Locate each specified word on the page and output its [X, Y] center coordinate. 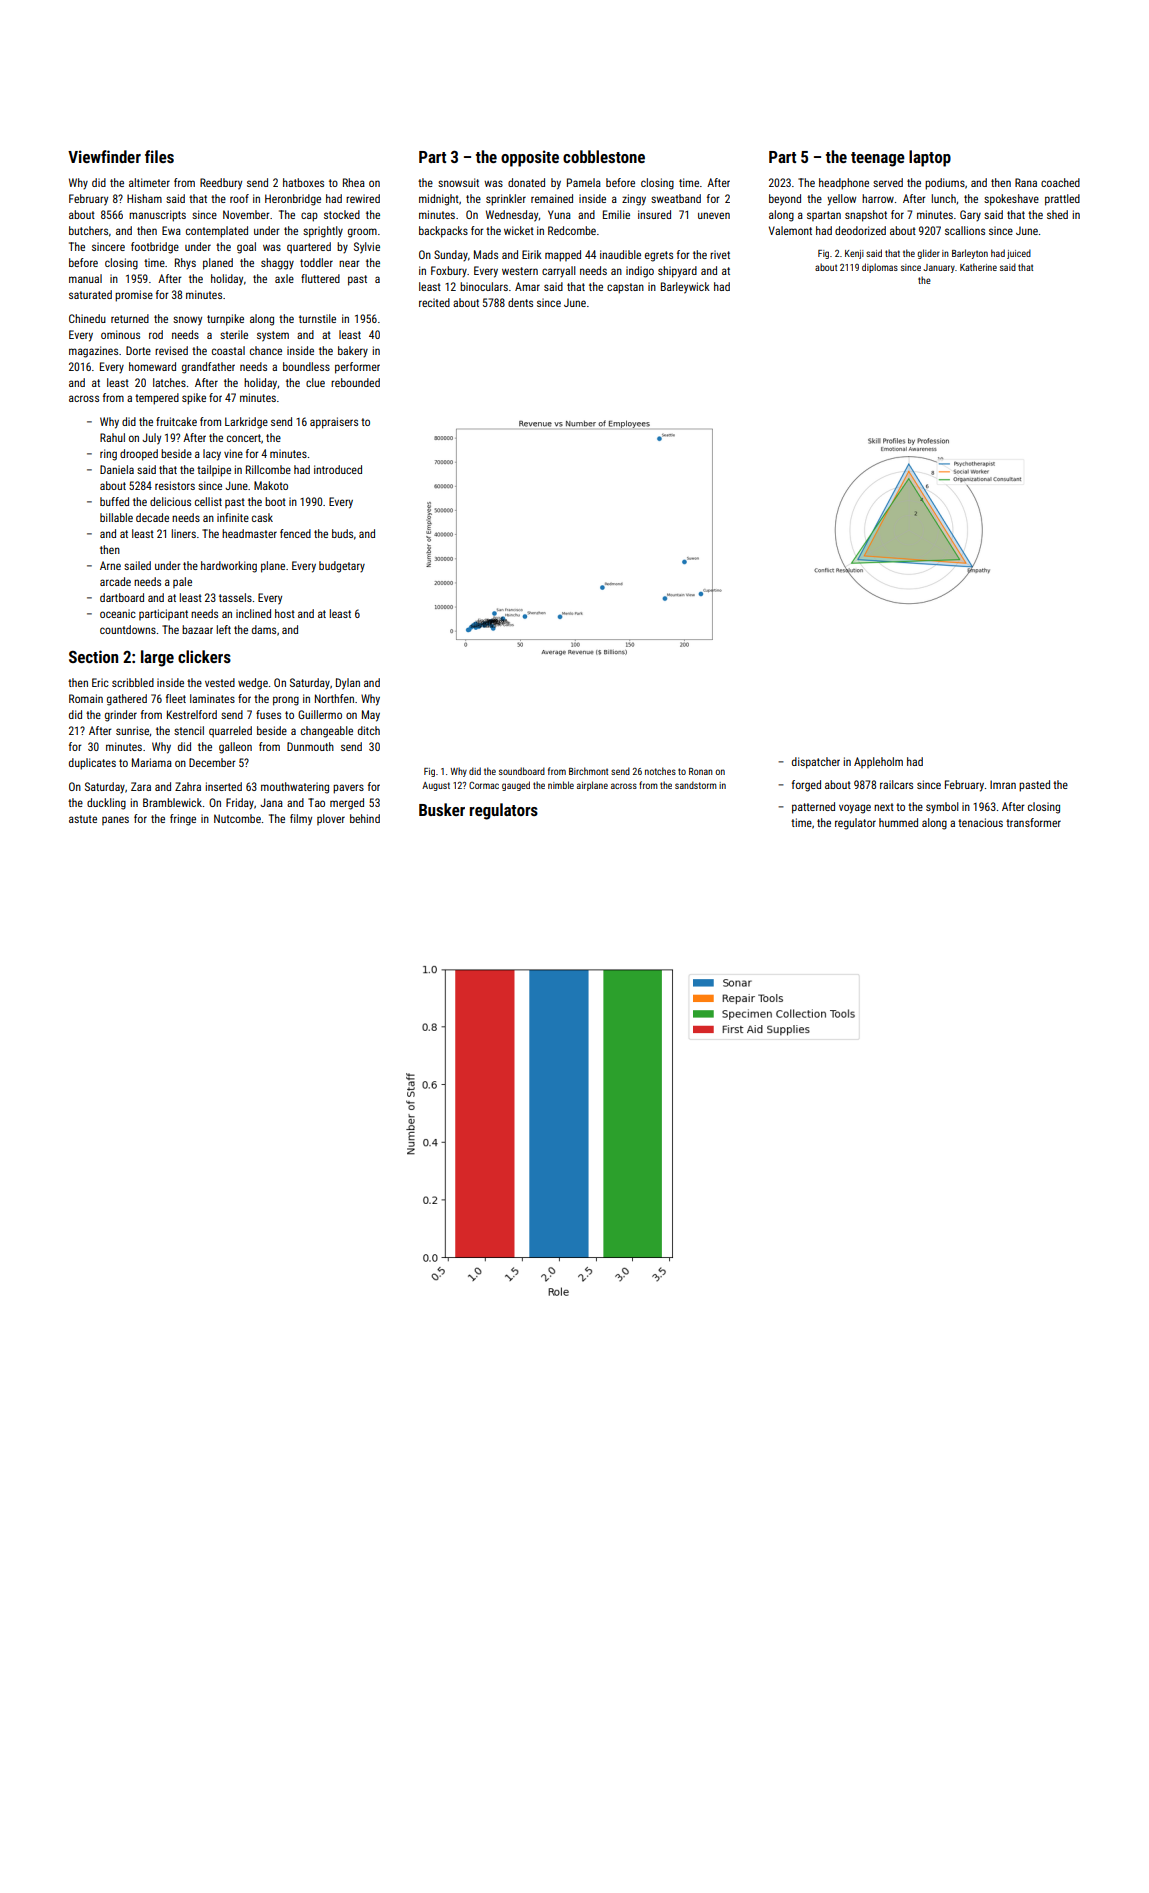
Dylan [348, 684]
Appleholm [878, 762]
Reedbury [221, 184]
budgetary [342, 567]
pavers [348, 789]
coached [1060, 182]
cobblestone [604, 156]
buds [342, 533]
